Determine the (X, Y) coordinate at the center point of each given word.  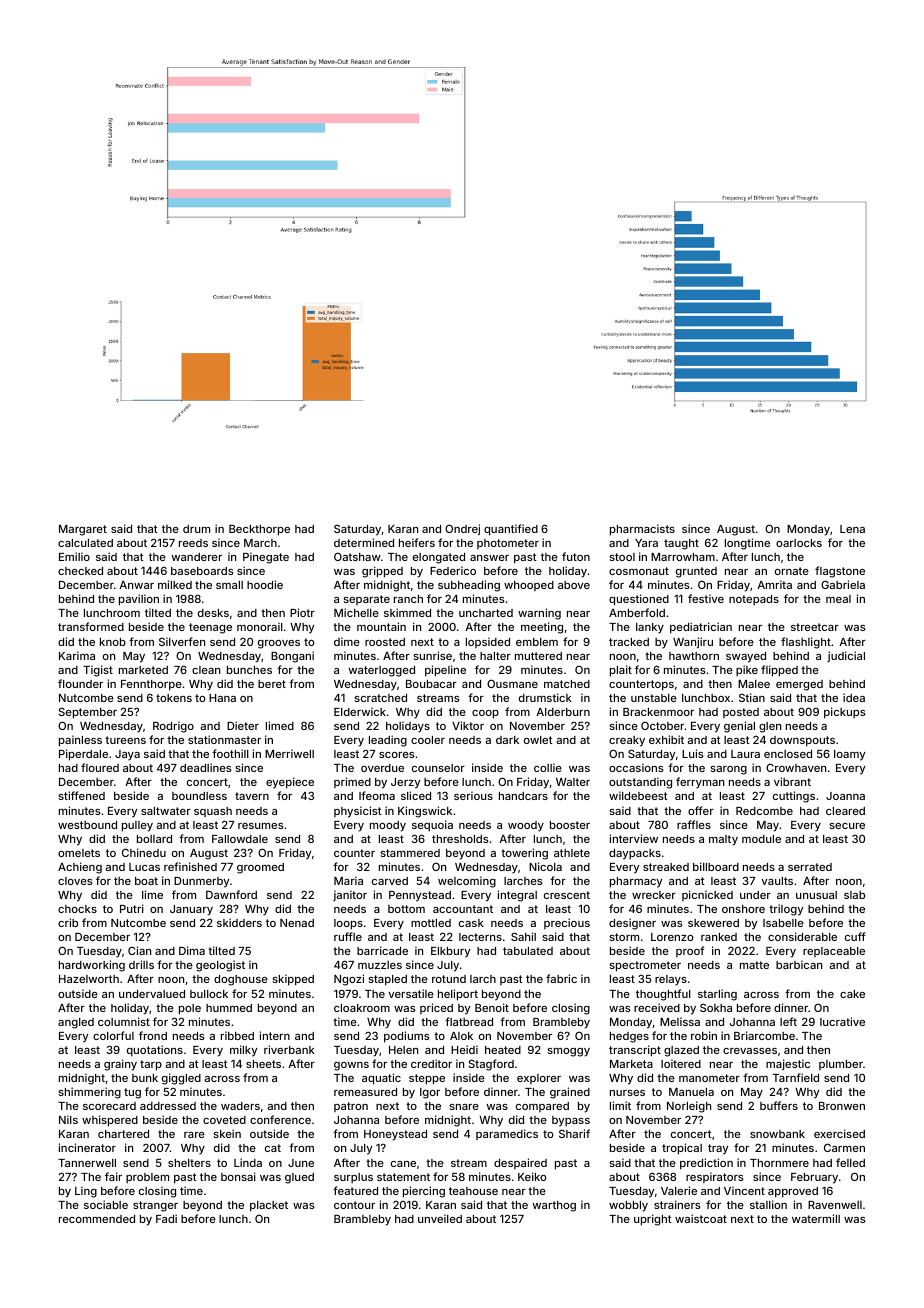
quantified (511, 530)
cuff (855, 936)
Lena (852, 529)
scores (396, 755)
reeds (193, 543)
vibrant (792, 781)
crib (68, 922)
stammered (410, 853)
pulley (137, 826)
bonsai (238, 1176)
